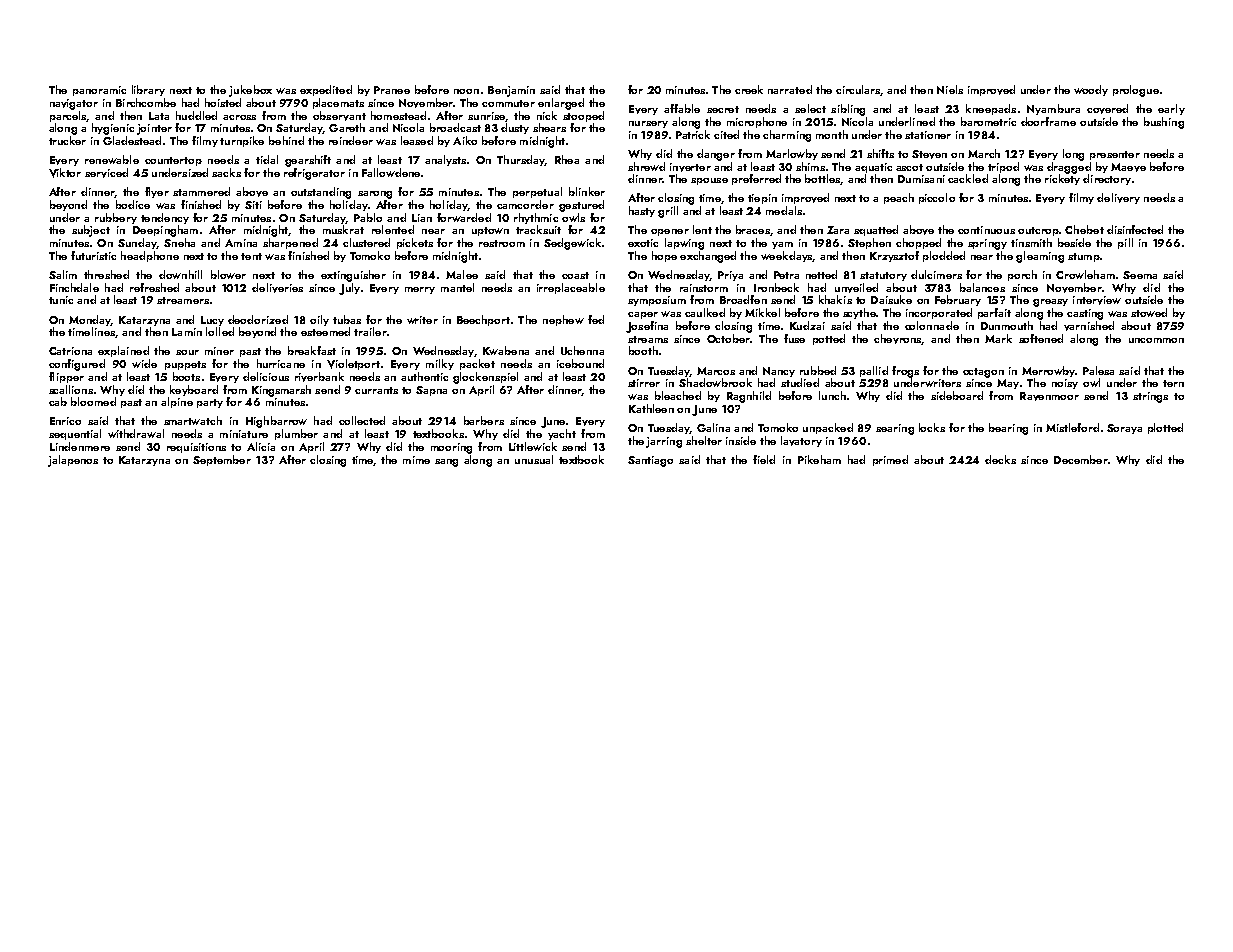 This document has height=952, width=1233. What do you see at coordinates (800, 382) in the document?
I see `studied` at bounding box center [800, 382].
